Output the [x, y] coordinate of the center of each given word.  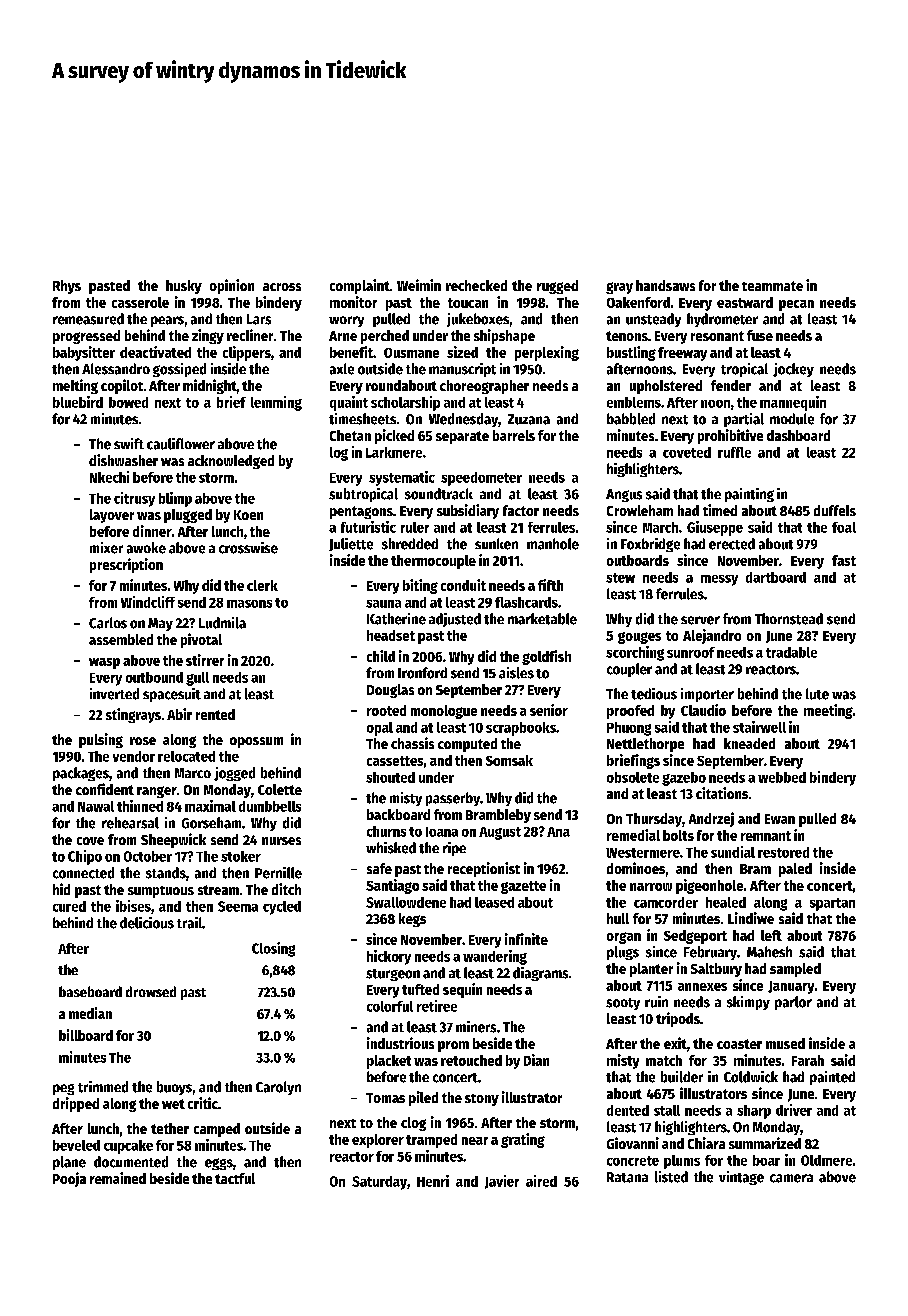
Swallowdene [406, 902]
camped [217, 1130]
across [282, 287]
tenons [627, 336]
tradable [791, 652]
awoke [146, 548]
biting [420, 586]
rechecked [476, 285]
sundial [733, 852]
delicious [147, 923]
